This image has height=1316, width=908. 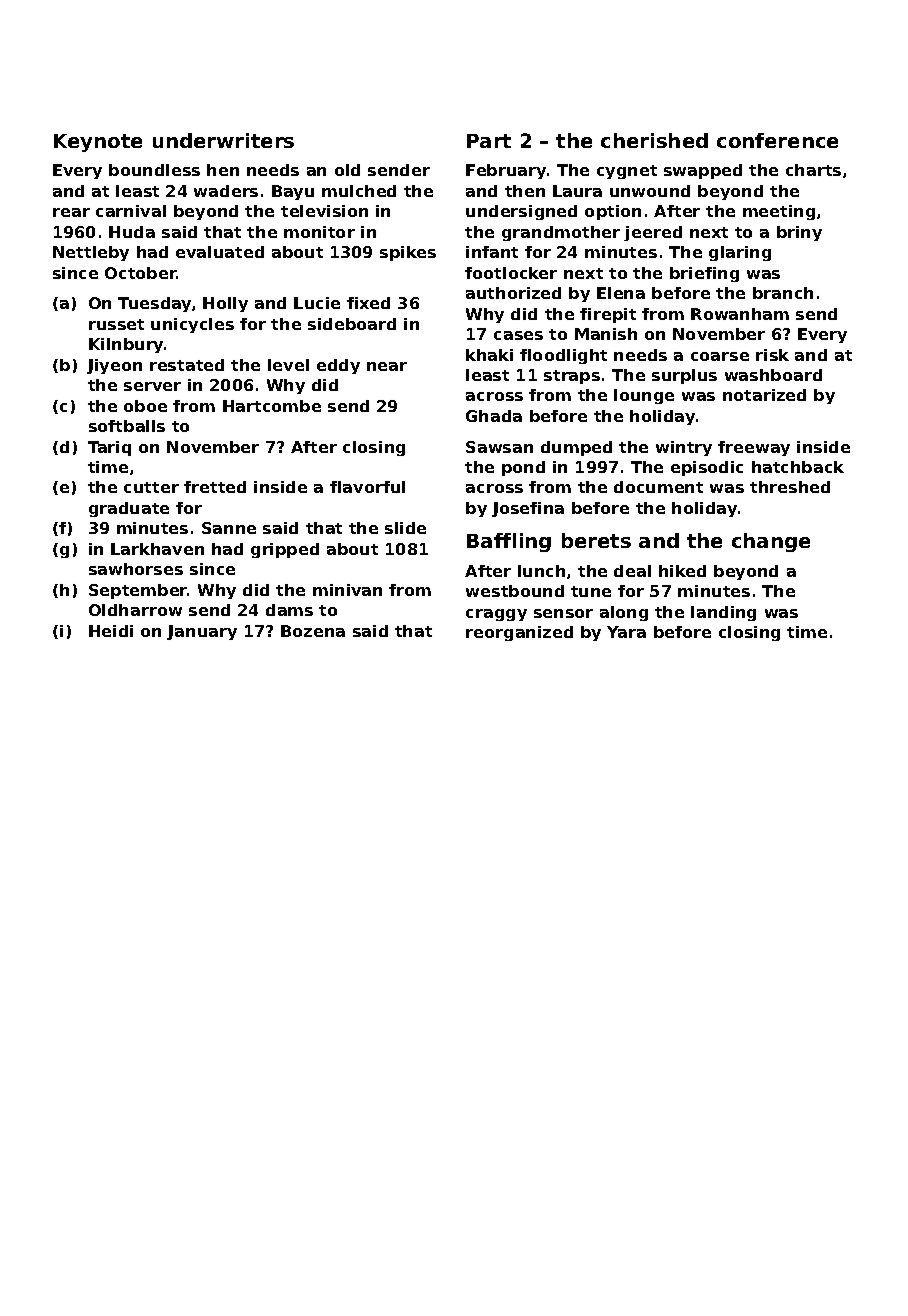 What do you see at coordinates (138, 591) in the image?
I see `September` at bounding box center [138, 591].
